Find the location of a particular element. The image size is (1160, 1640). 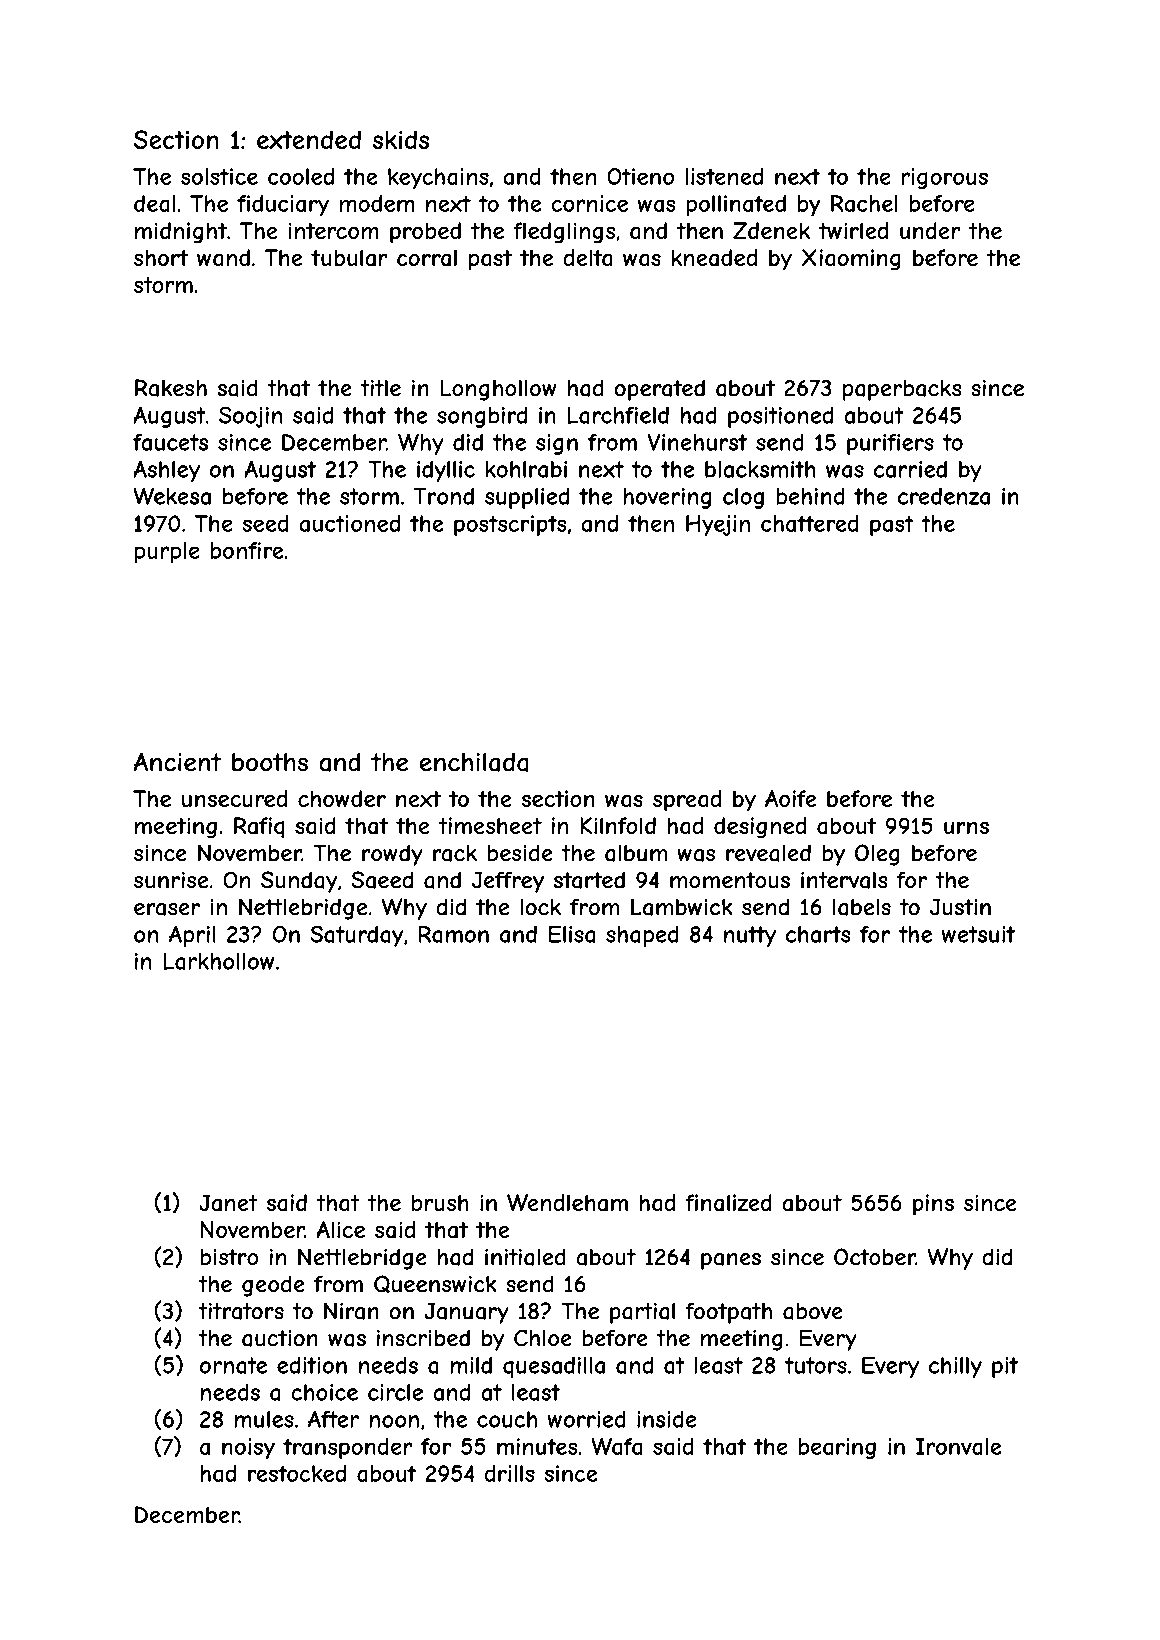

drills is located at coordinates (510, 1473).
